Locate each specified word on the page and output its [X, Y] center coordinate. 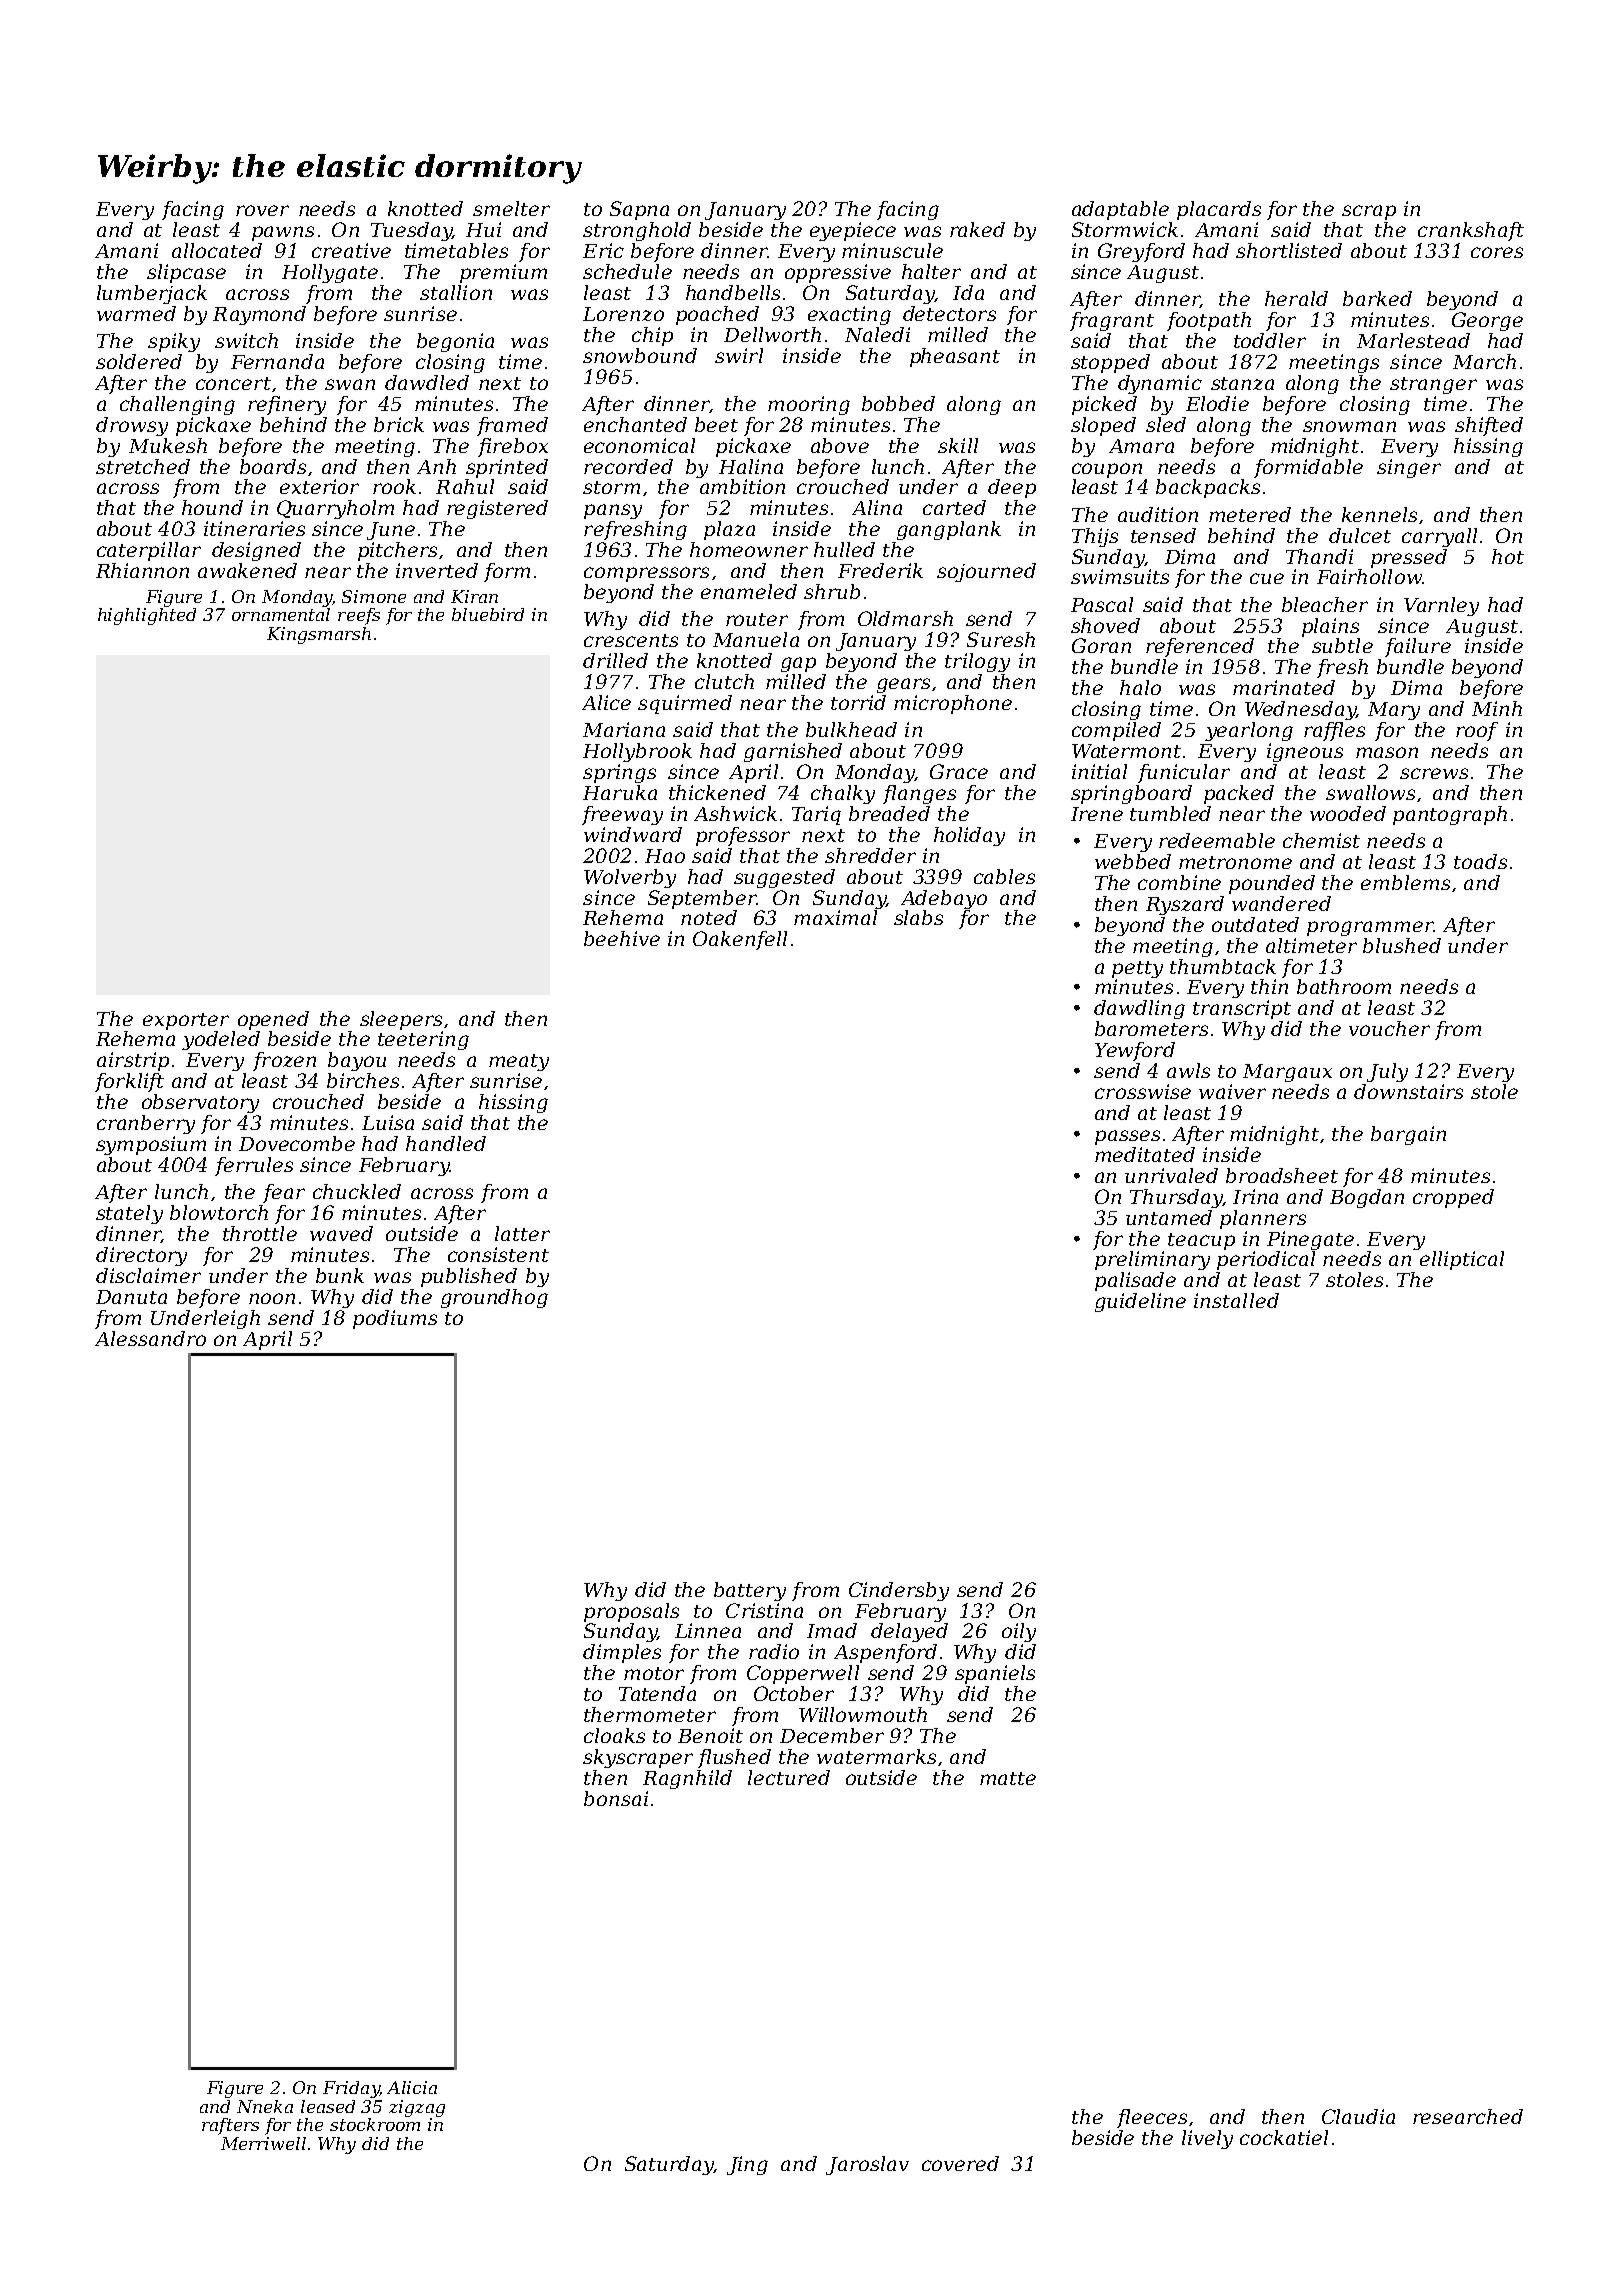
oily [1019, 1632]
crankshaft [1471, 231]
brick [399, 424]
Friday [351, 2089]
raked [977, 229]
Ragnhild [687, 1779]
